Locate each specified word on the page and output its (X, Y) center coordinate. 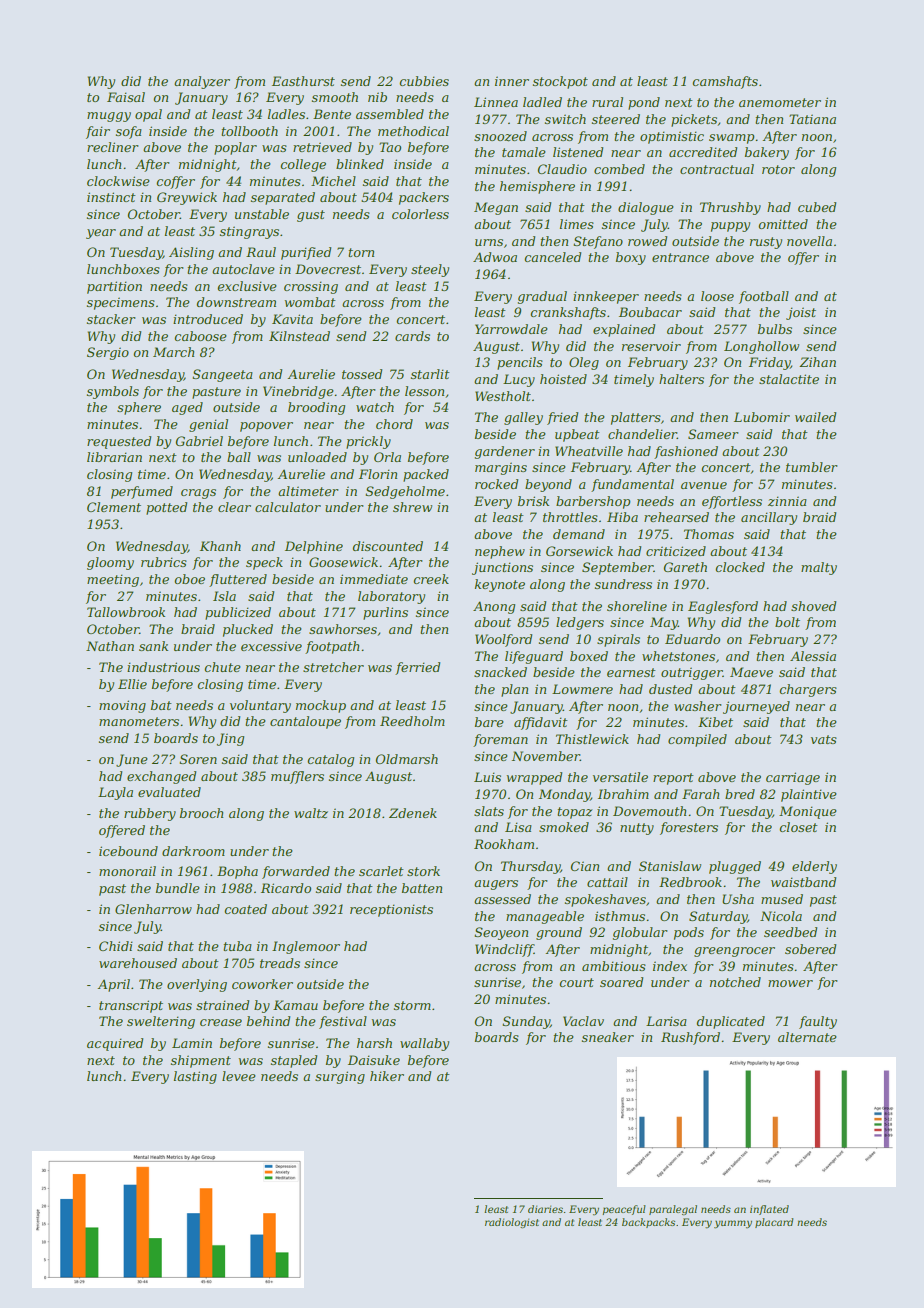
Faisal (126, 97)
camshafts (725, 82)
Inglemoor (306, 947)
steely (430, 270)
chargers (808, 690)
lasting (195, 1077)
